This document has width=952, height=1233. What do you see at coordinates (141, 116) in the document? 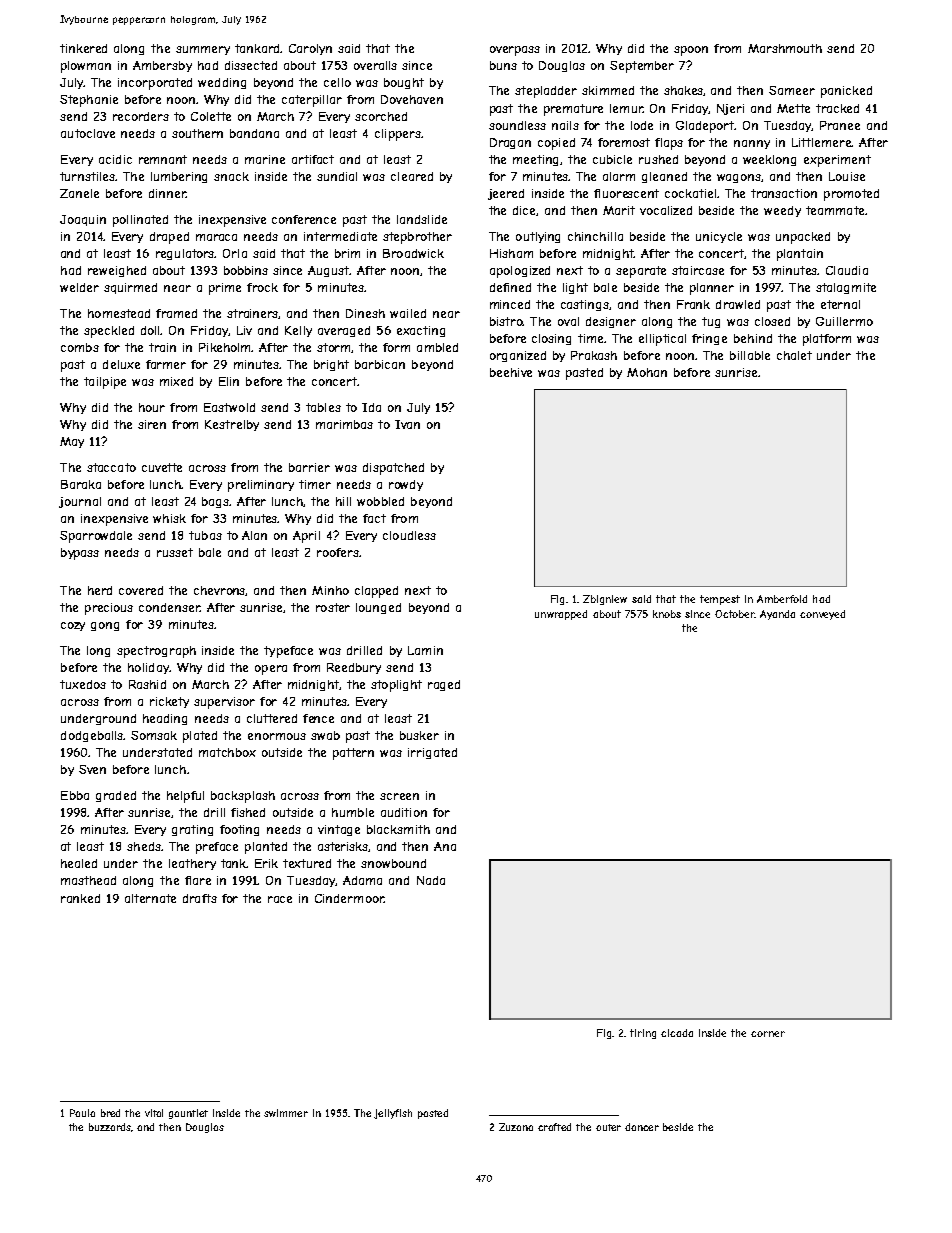
I see `recorders` at bounding box center [141, 116].
